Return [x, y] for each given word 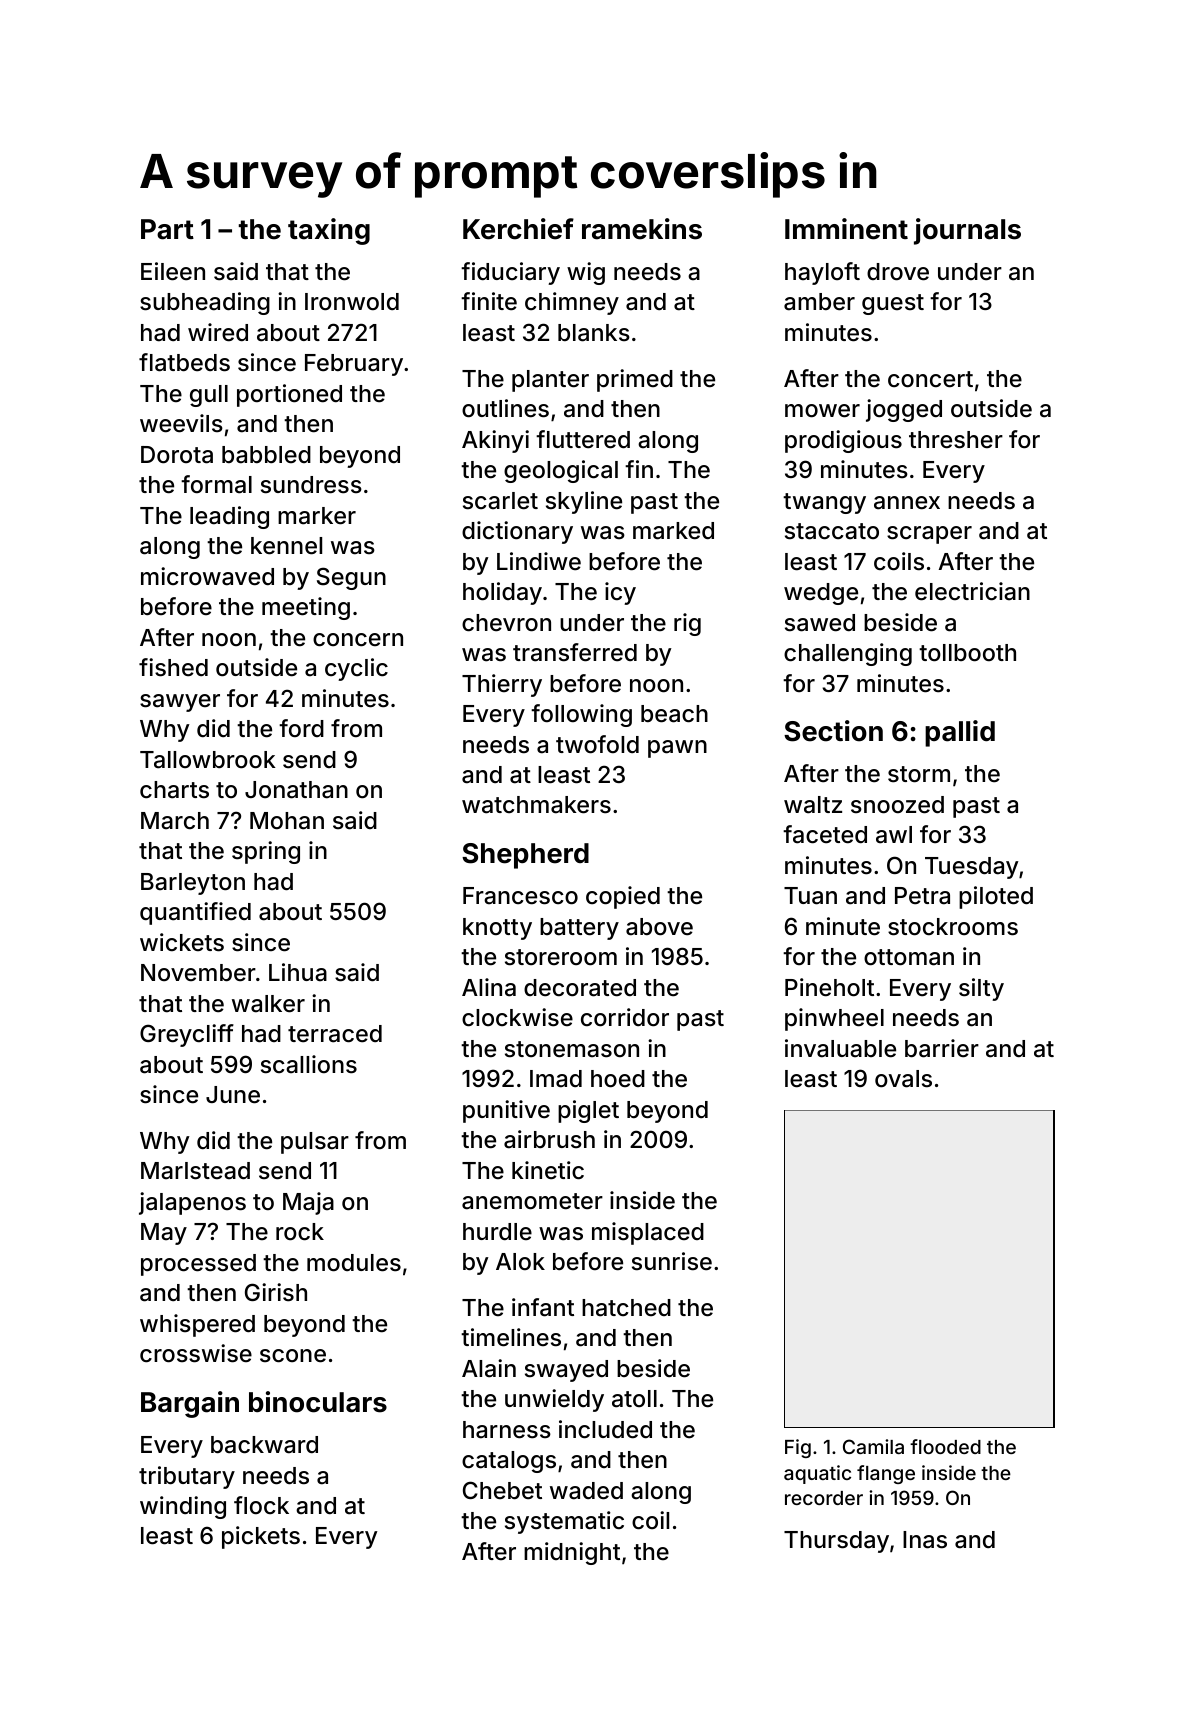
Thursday [836, 1542]
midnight [572, 1553]
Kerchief [518, 229]
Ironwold [352, 302]
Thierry [502, 685]
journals [967, 231]
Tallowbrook [208, 760]
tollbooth [967, 653]
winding [183, 1507]
